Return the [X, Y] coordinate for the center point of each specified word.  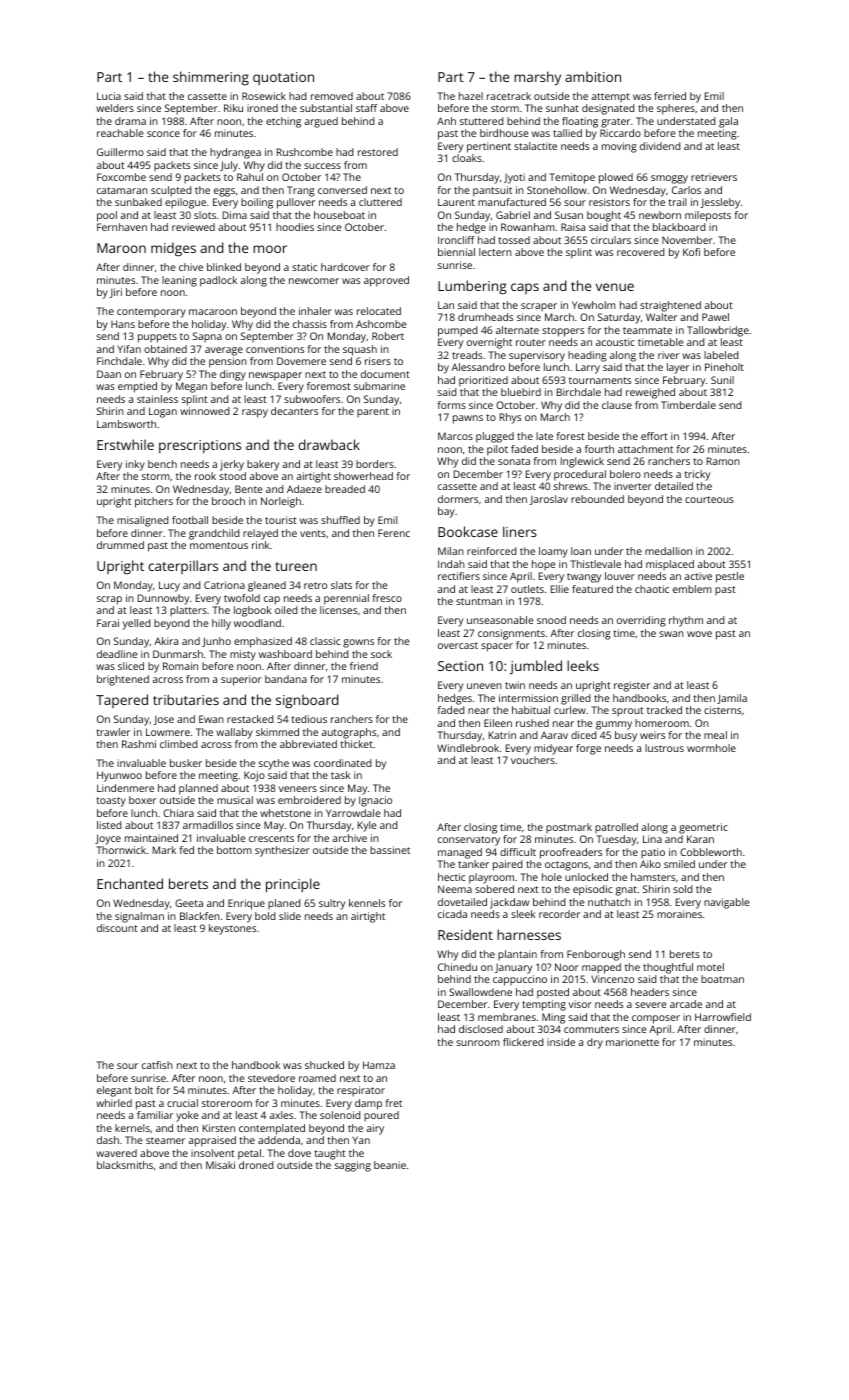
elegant [114, 1091]
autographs [349, 733]
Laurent [456, 202]
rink [261, 545]
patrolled [616, 828]
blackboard [679, 227]
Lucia [109, 96]
